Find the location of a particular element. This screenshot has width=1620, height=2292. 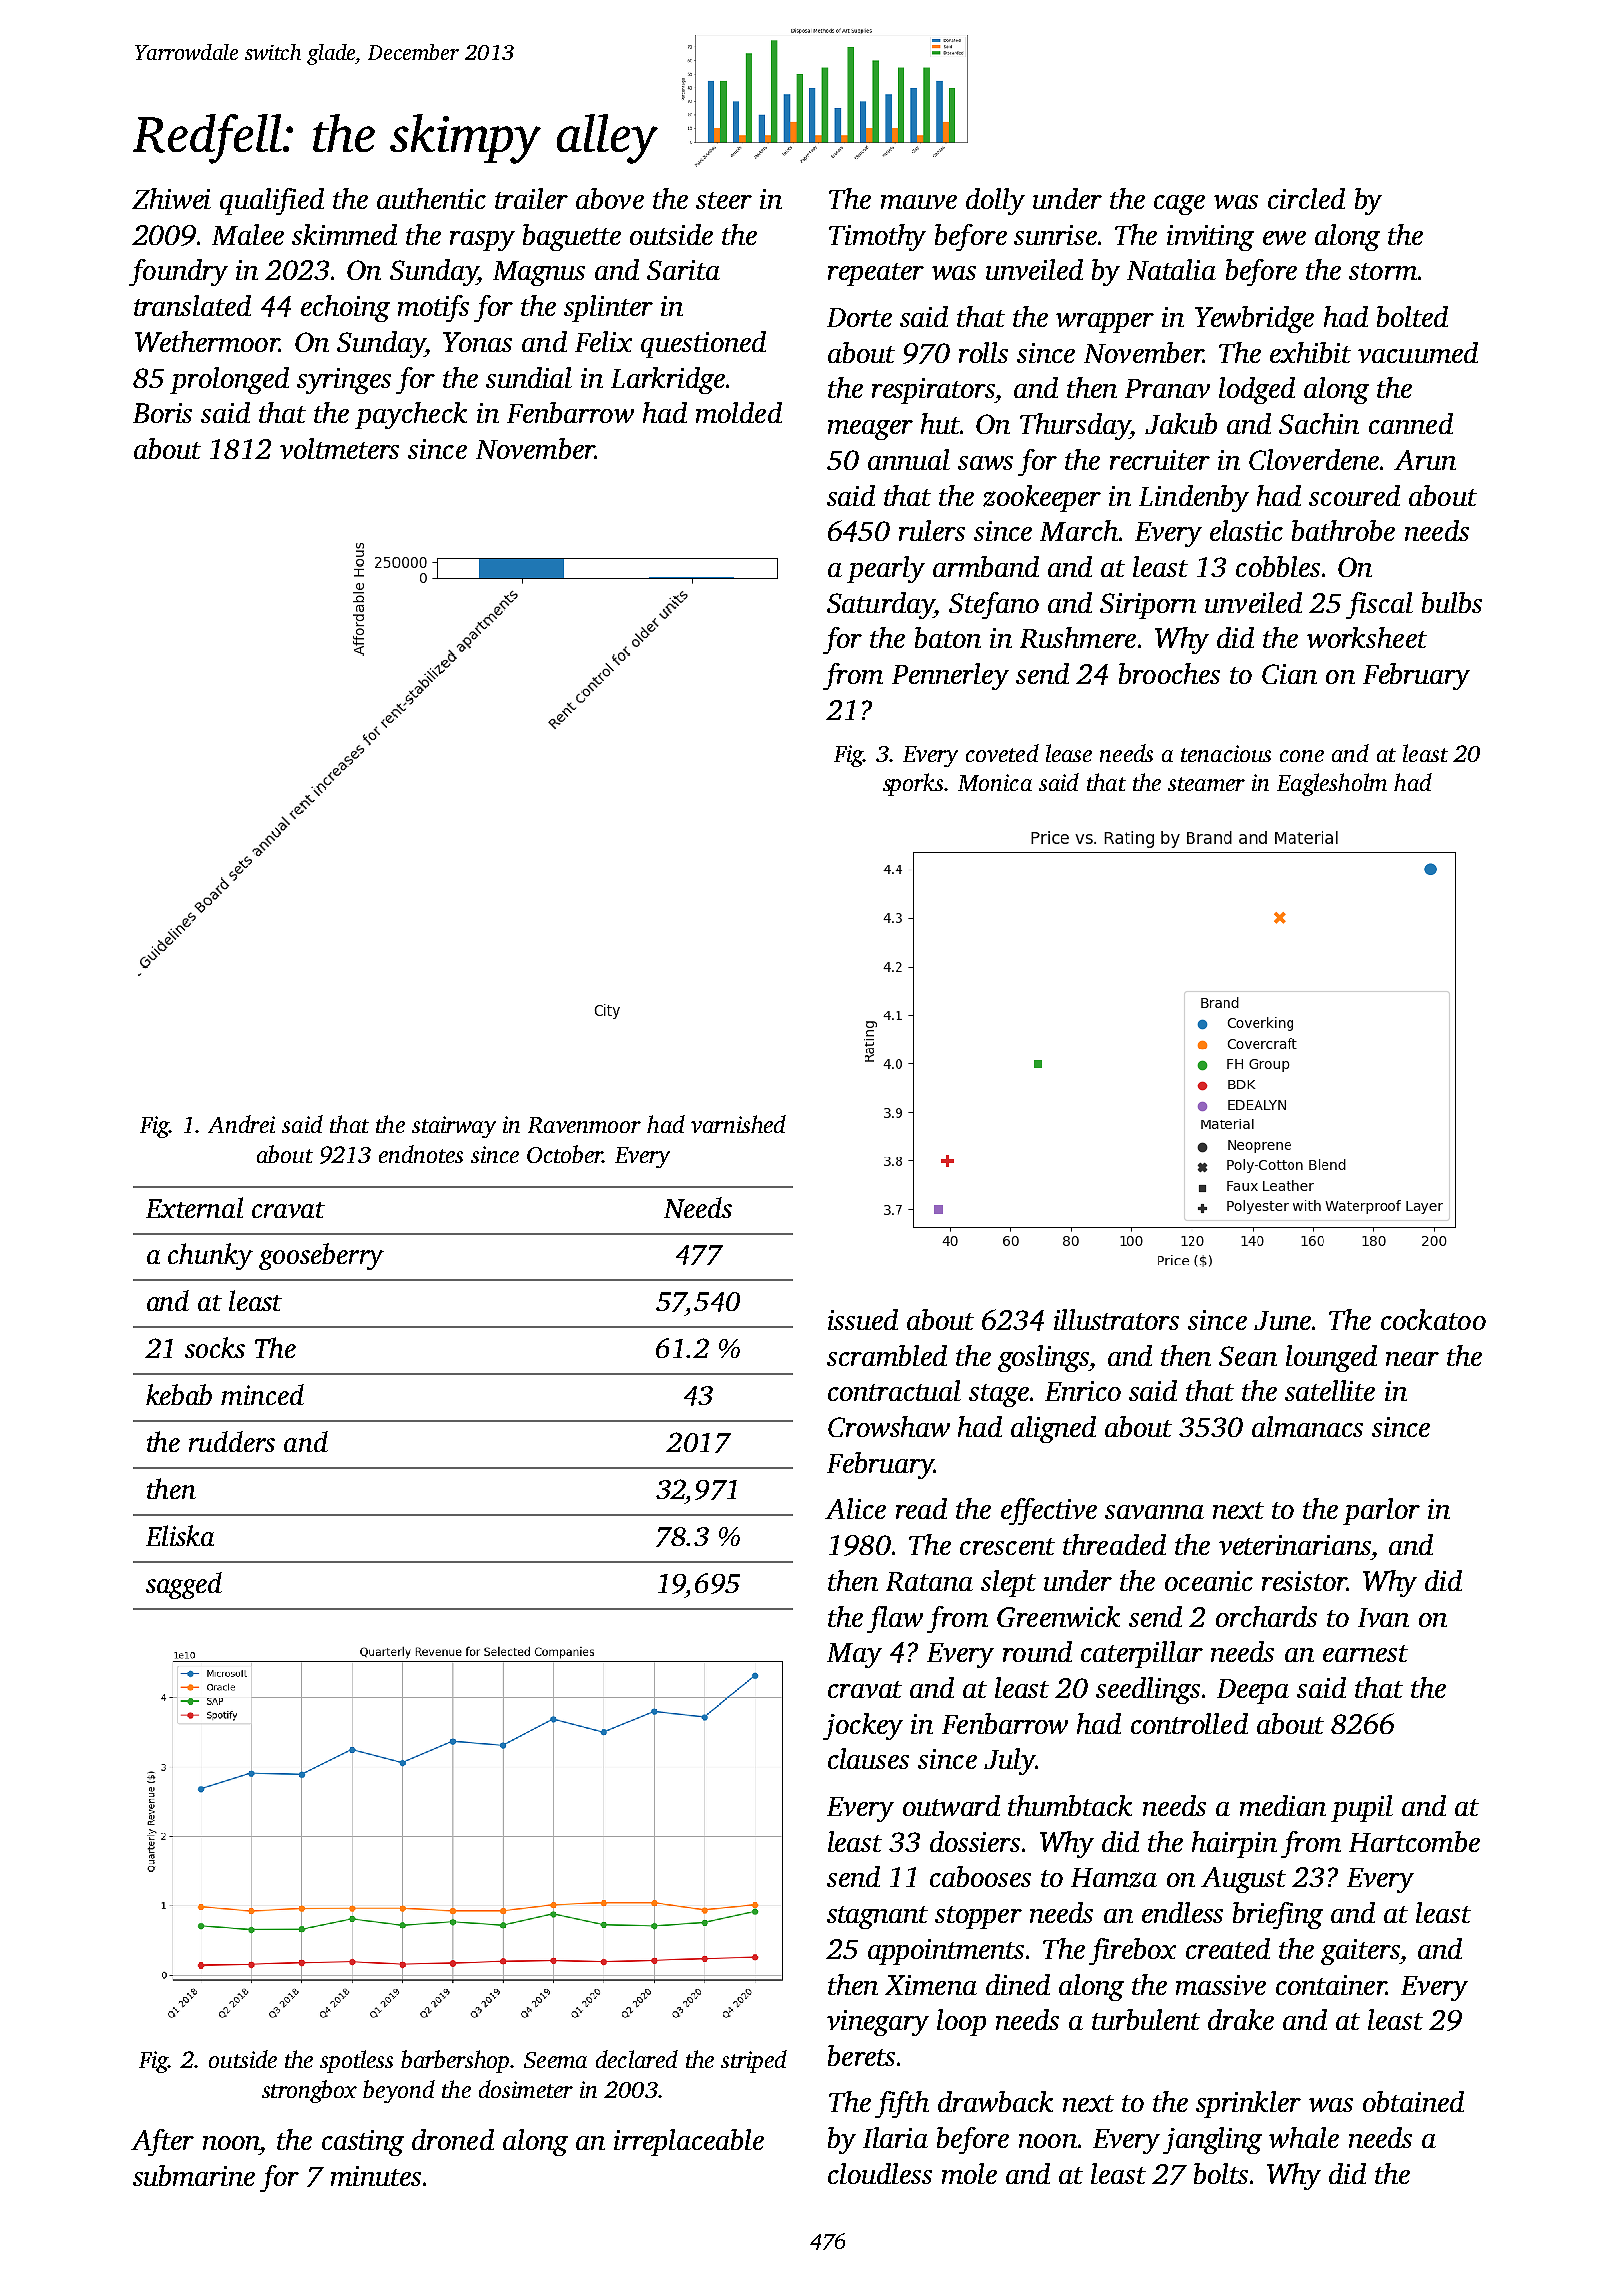

obtained is located at coordinates (1413, 2101).
